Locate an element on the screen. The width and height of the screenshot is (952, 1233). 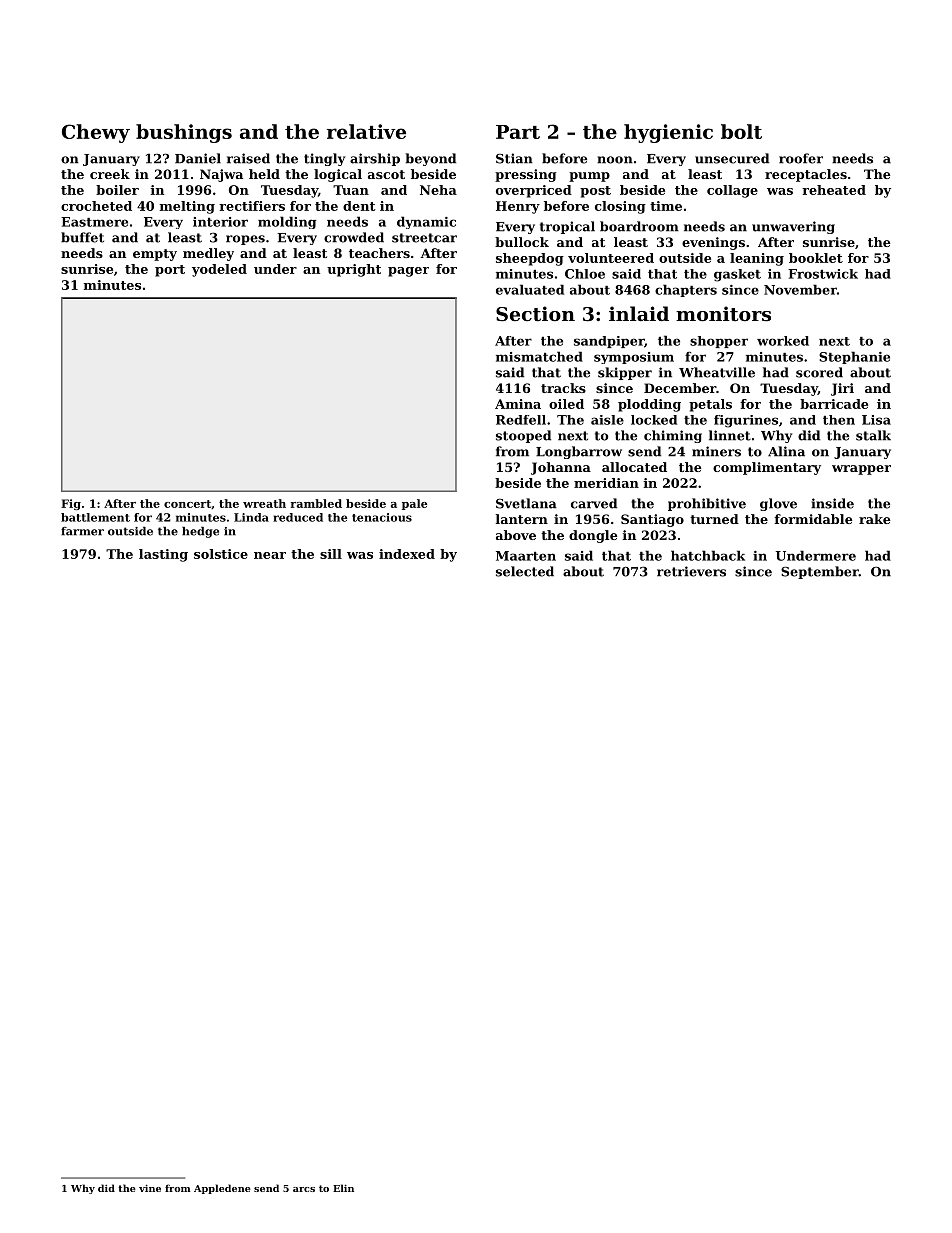
battlement is located at coordinates (95, 517).
